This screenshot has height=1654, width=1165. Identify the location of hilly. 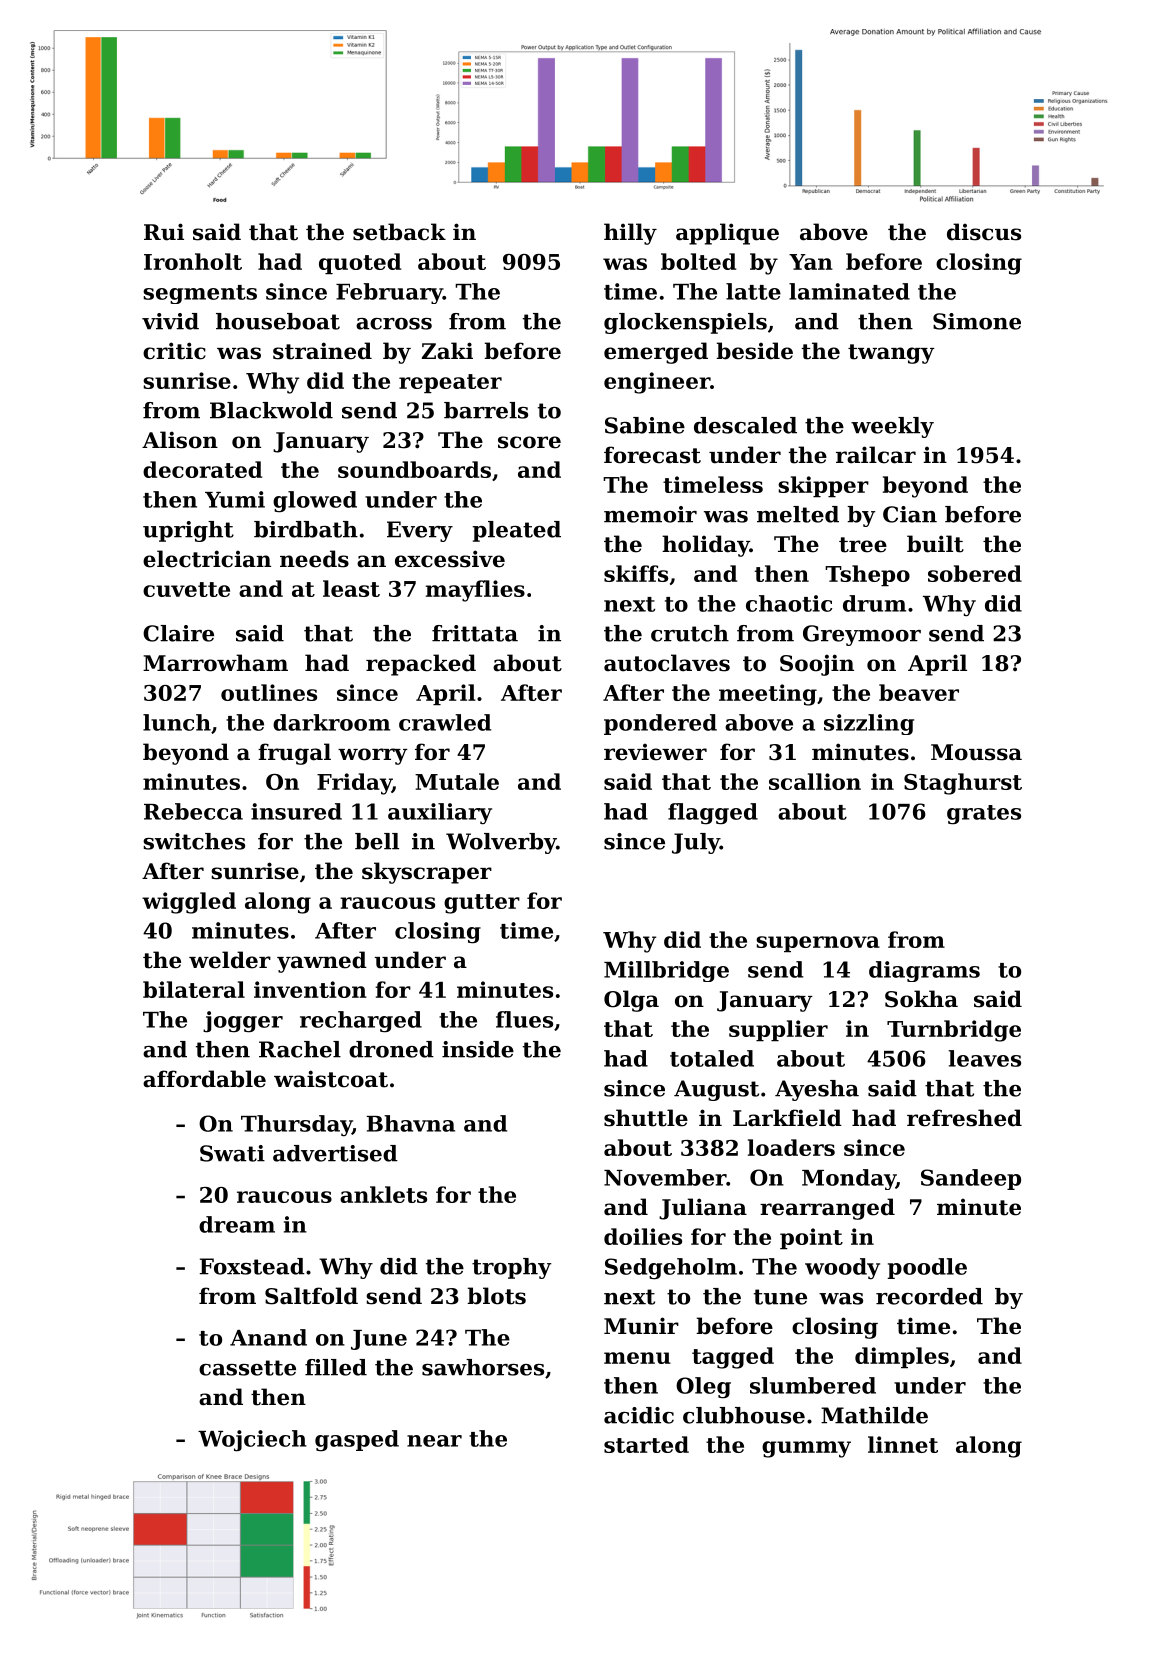
(630, 234).
